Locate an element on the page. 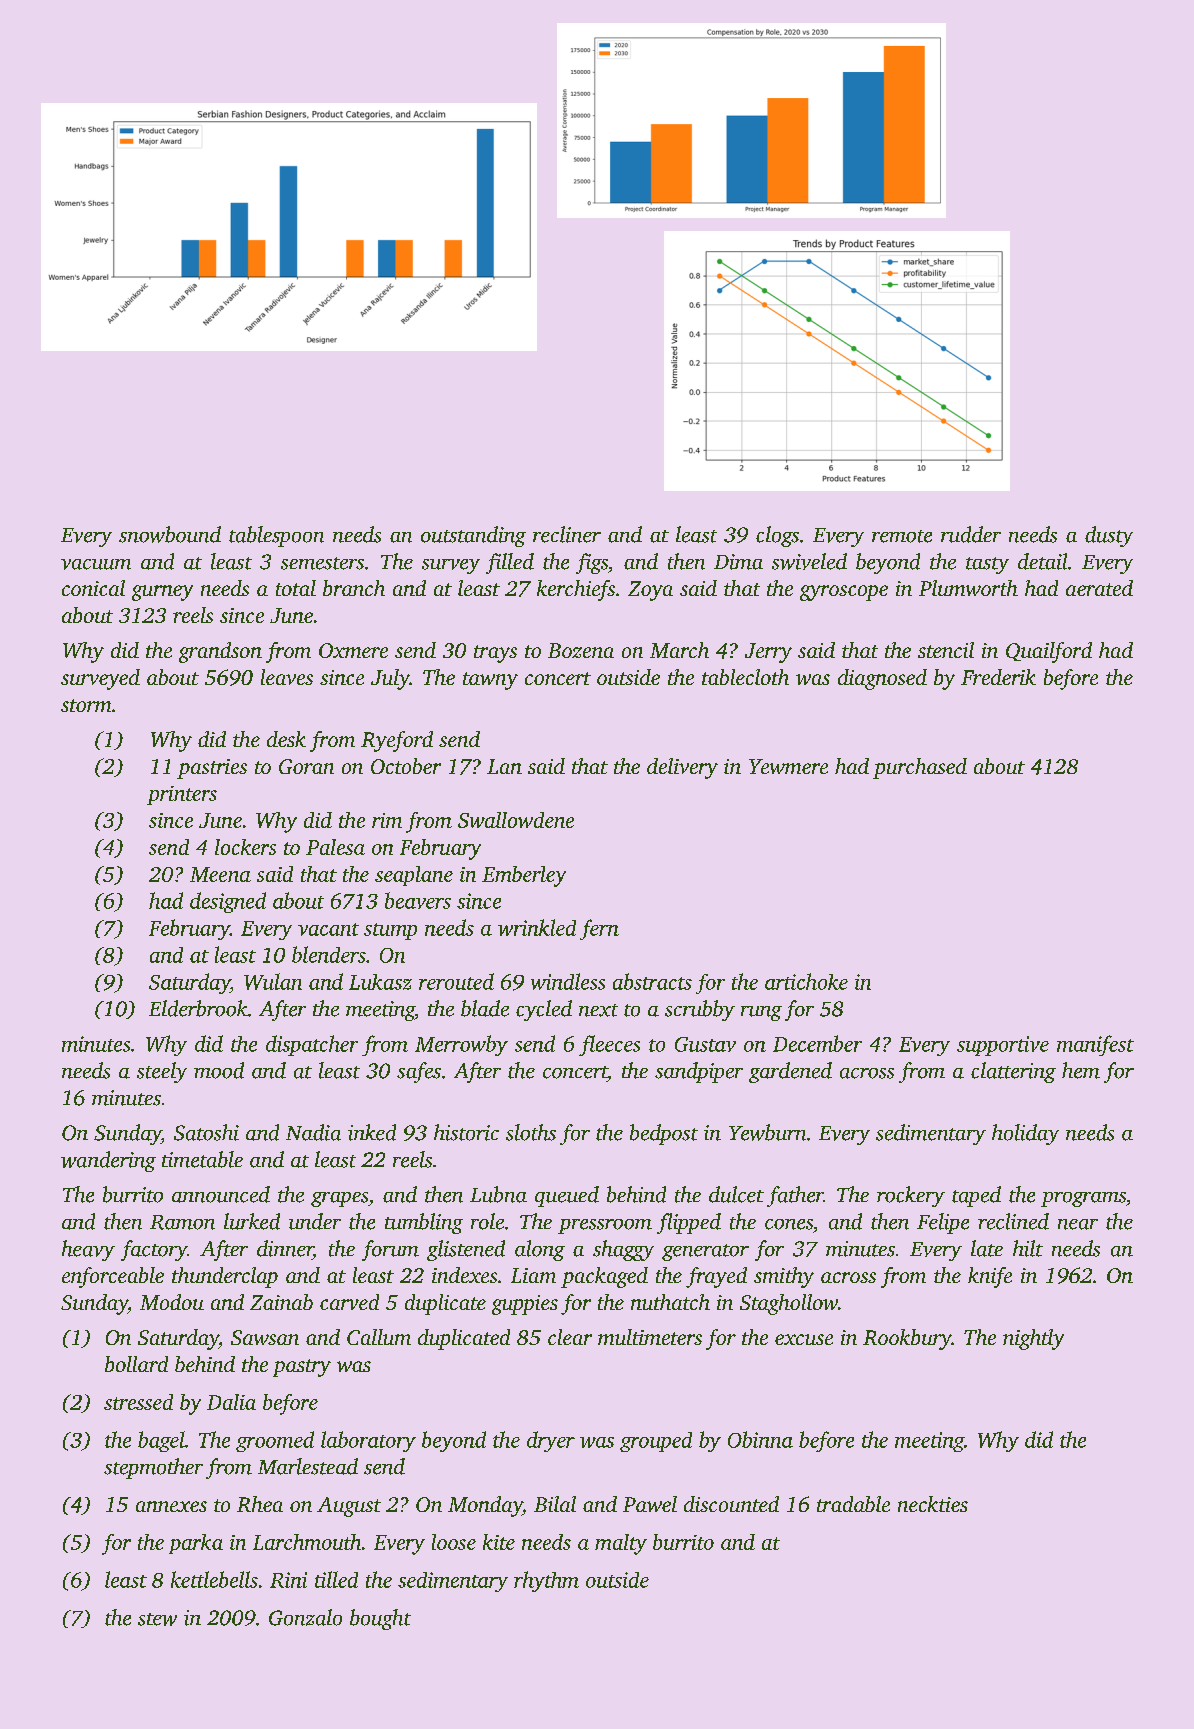  clogs is located at coordinates (777, 536).
